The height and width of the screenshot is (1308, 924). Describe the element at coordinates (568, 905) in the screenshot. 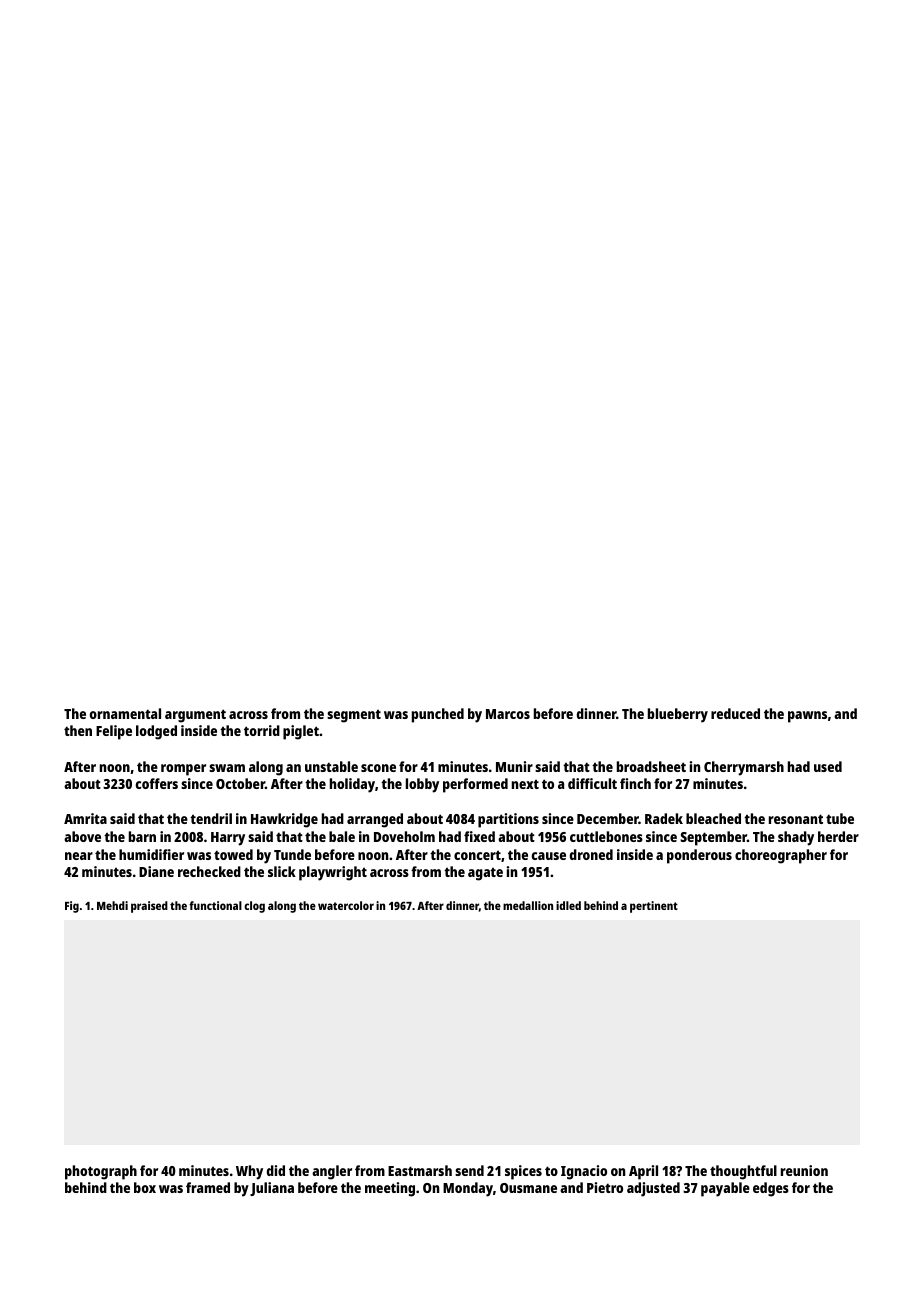

I see `idled` at that location.
